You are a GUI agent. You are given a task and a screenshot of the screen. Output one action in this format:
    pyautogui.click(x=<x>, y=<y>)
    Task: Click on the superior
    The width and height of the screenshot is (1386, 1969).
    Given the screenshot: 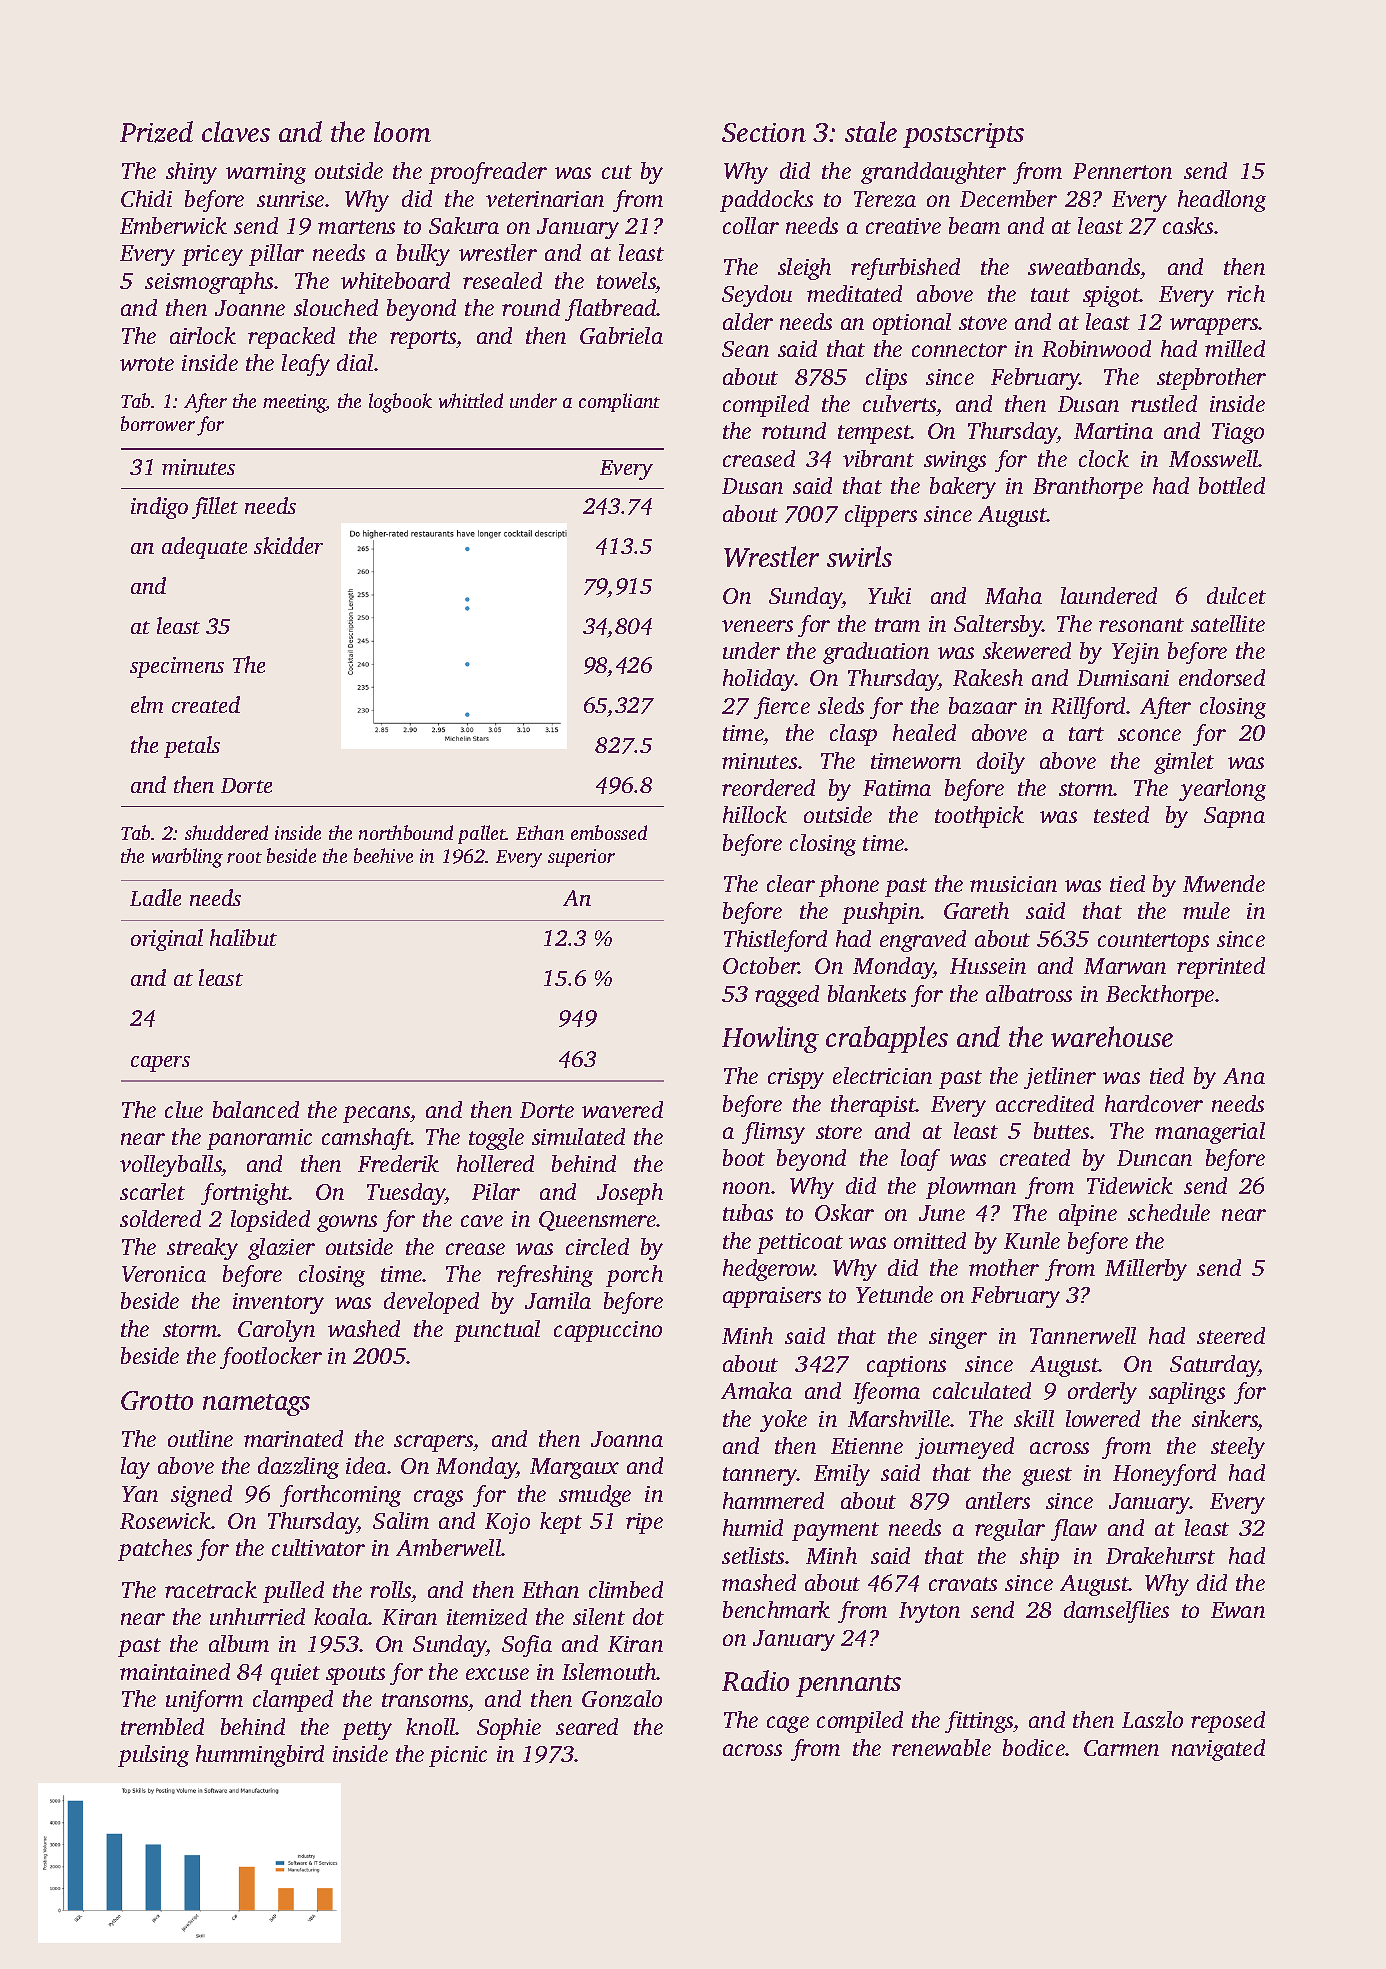 What is the action you would take?
    pyautogui.click(x=581, y=858)
